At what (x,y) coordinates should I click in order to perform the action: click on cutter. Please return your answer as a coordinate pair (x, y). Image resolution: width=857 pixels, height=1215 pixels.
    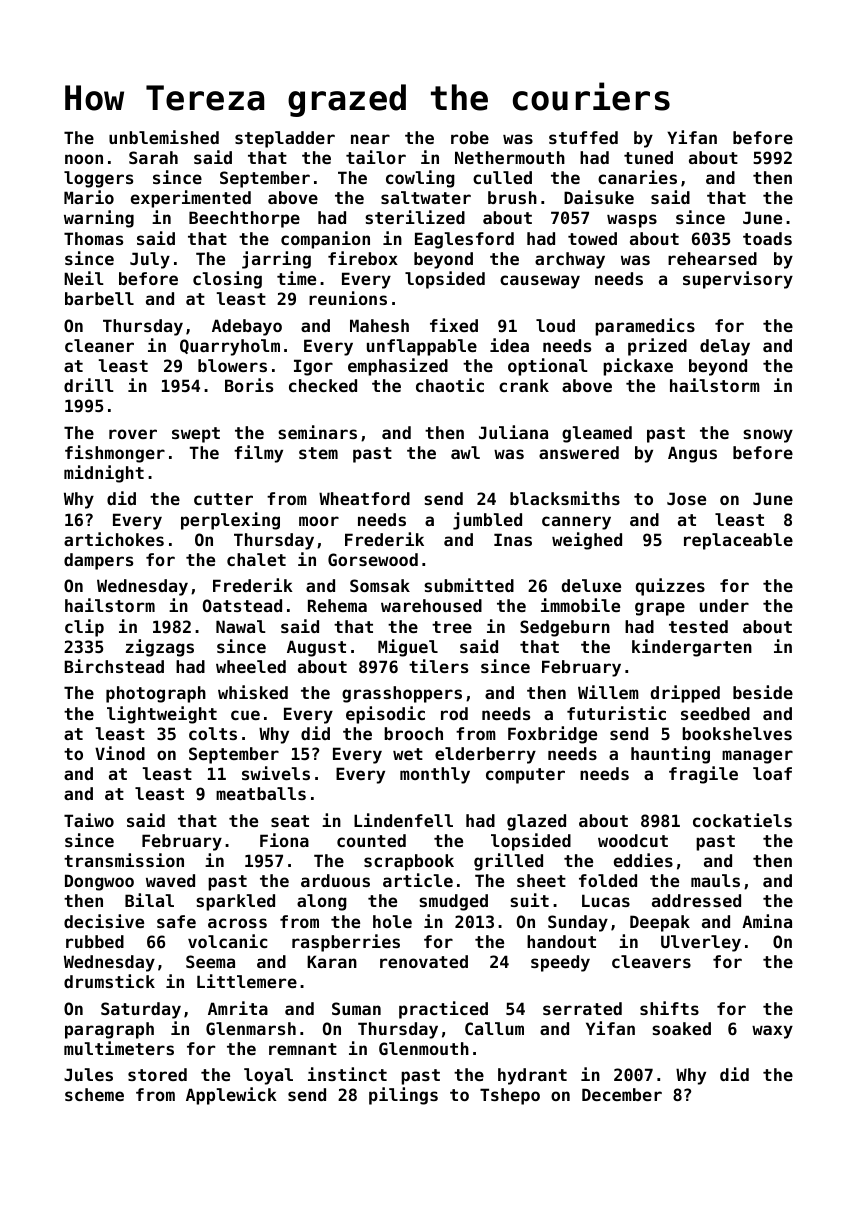
    Looking at the image, I should click on (223, 499).
